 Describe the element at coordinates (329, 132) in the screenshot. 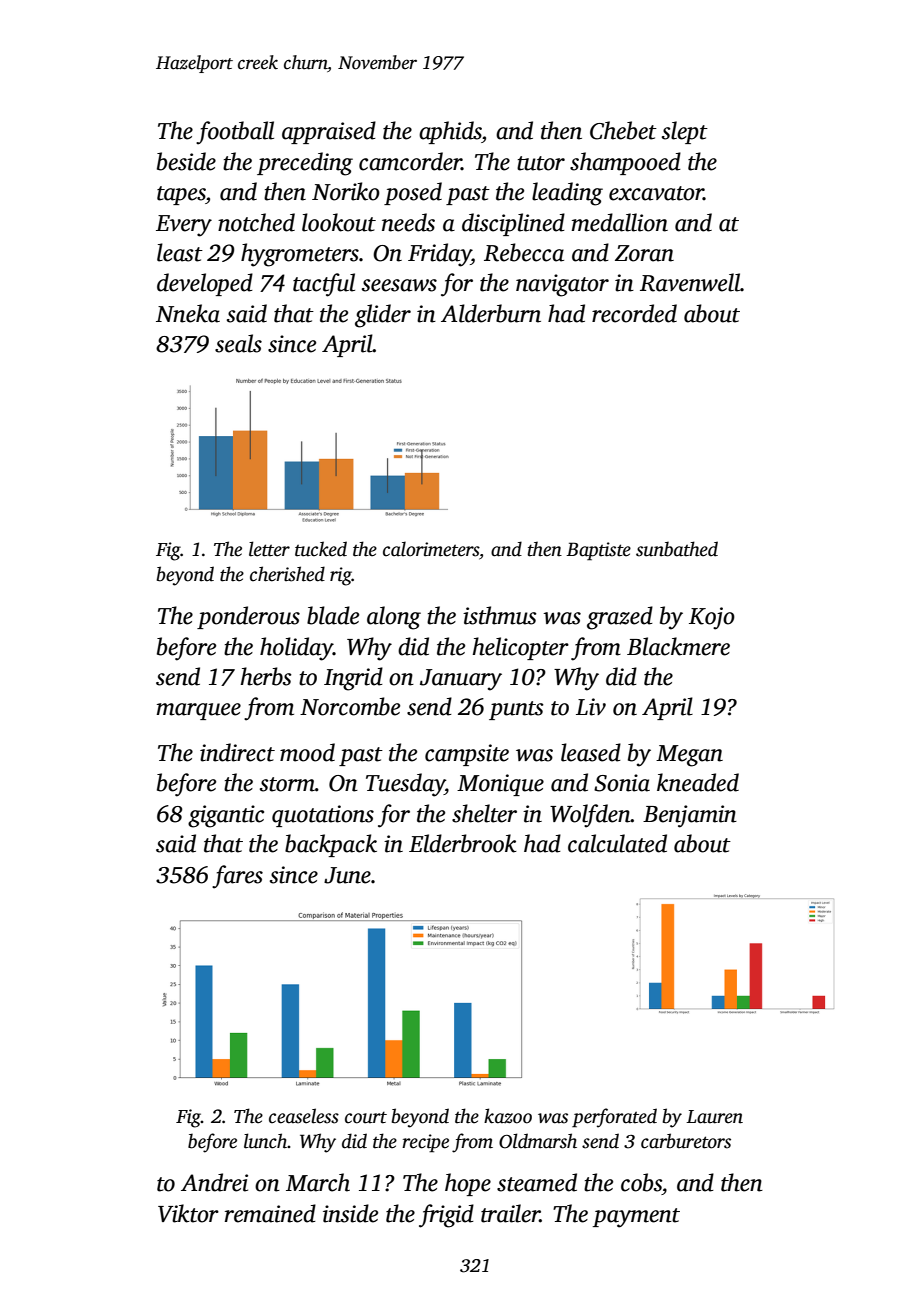

I see `appraised` at that location.
